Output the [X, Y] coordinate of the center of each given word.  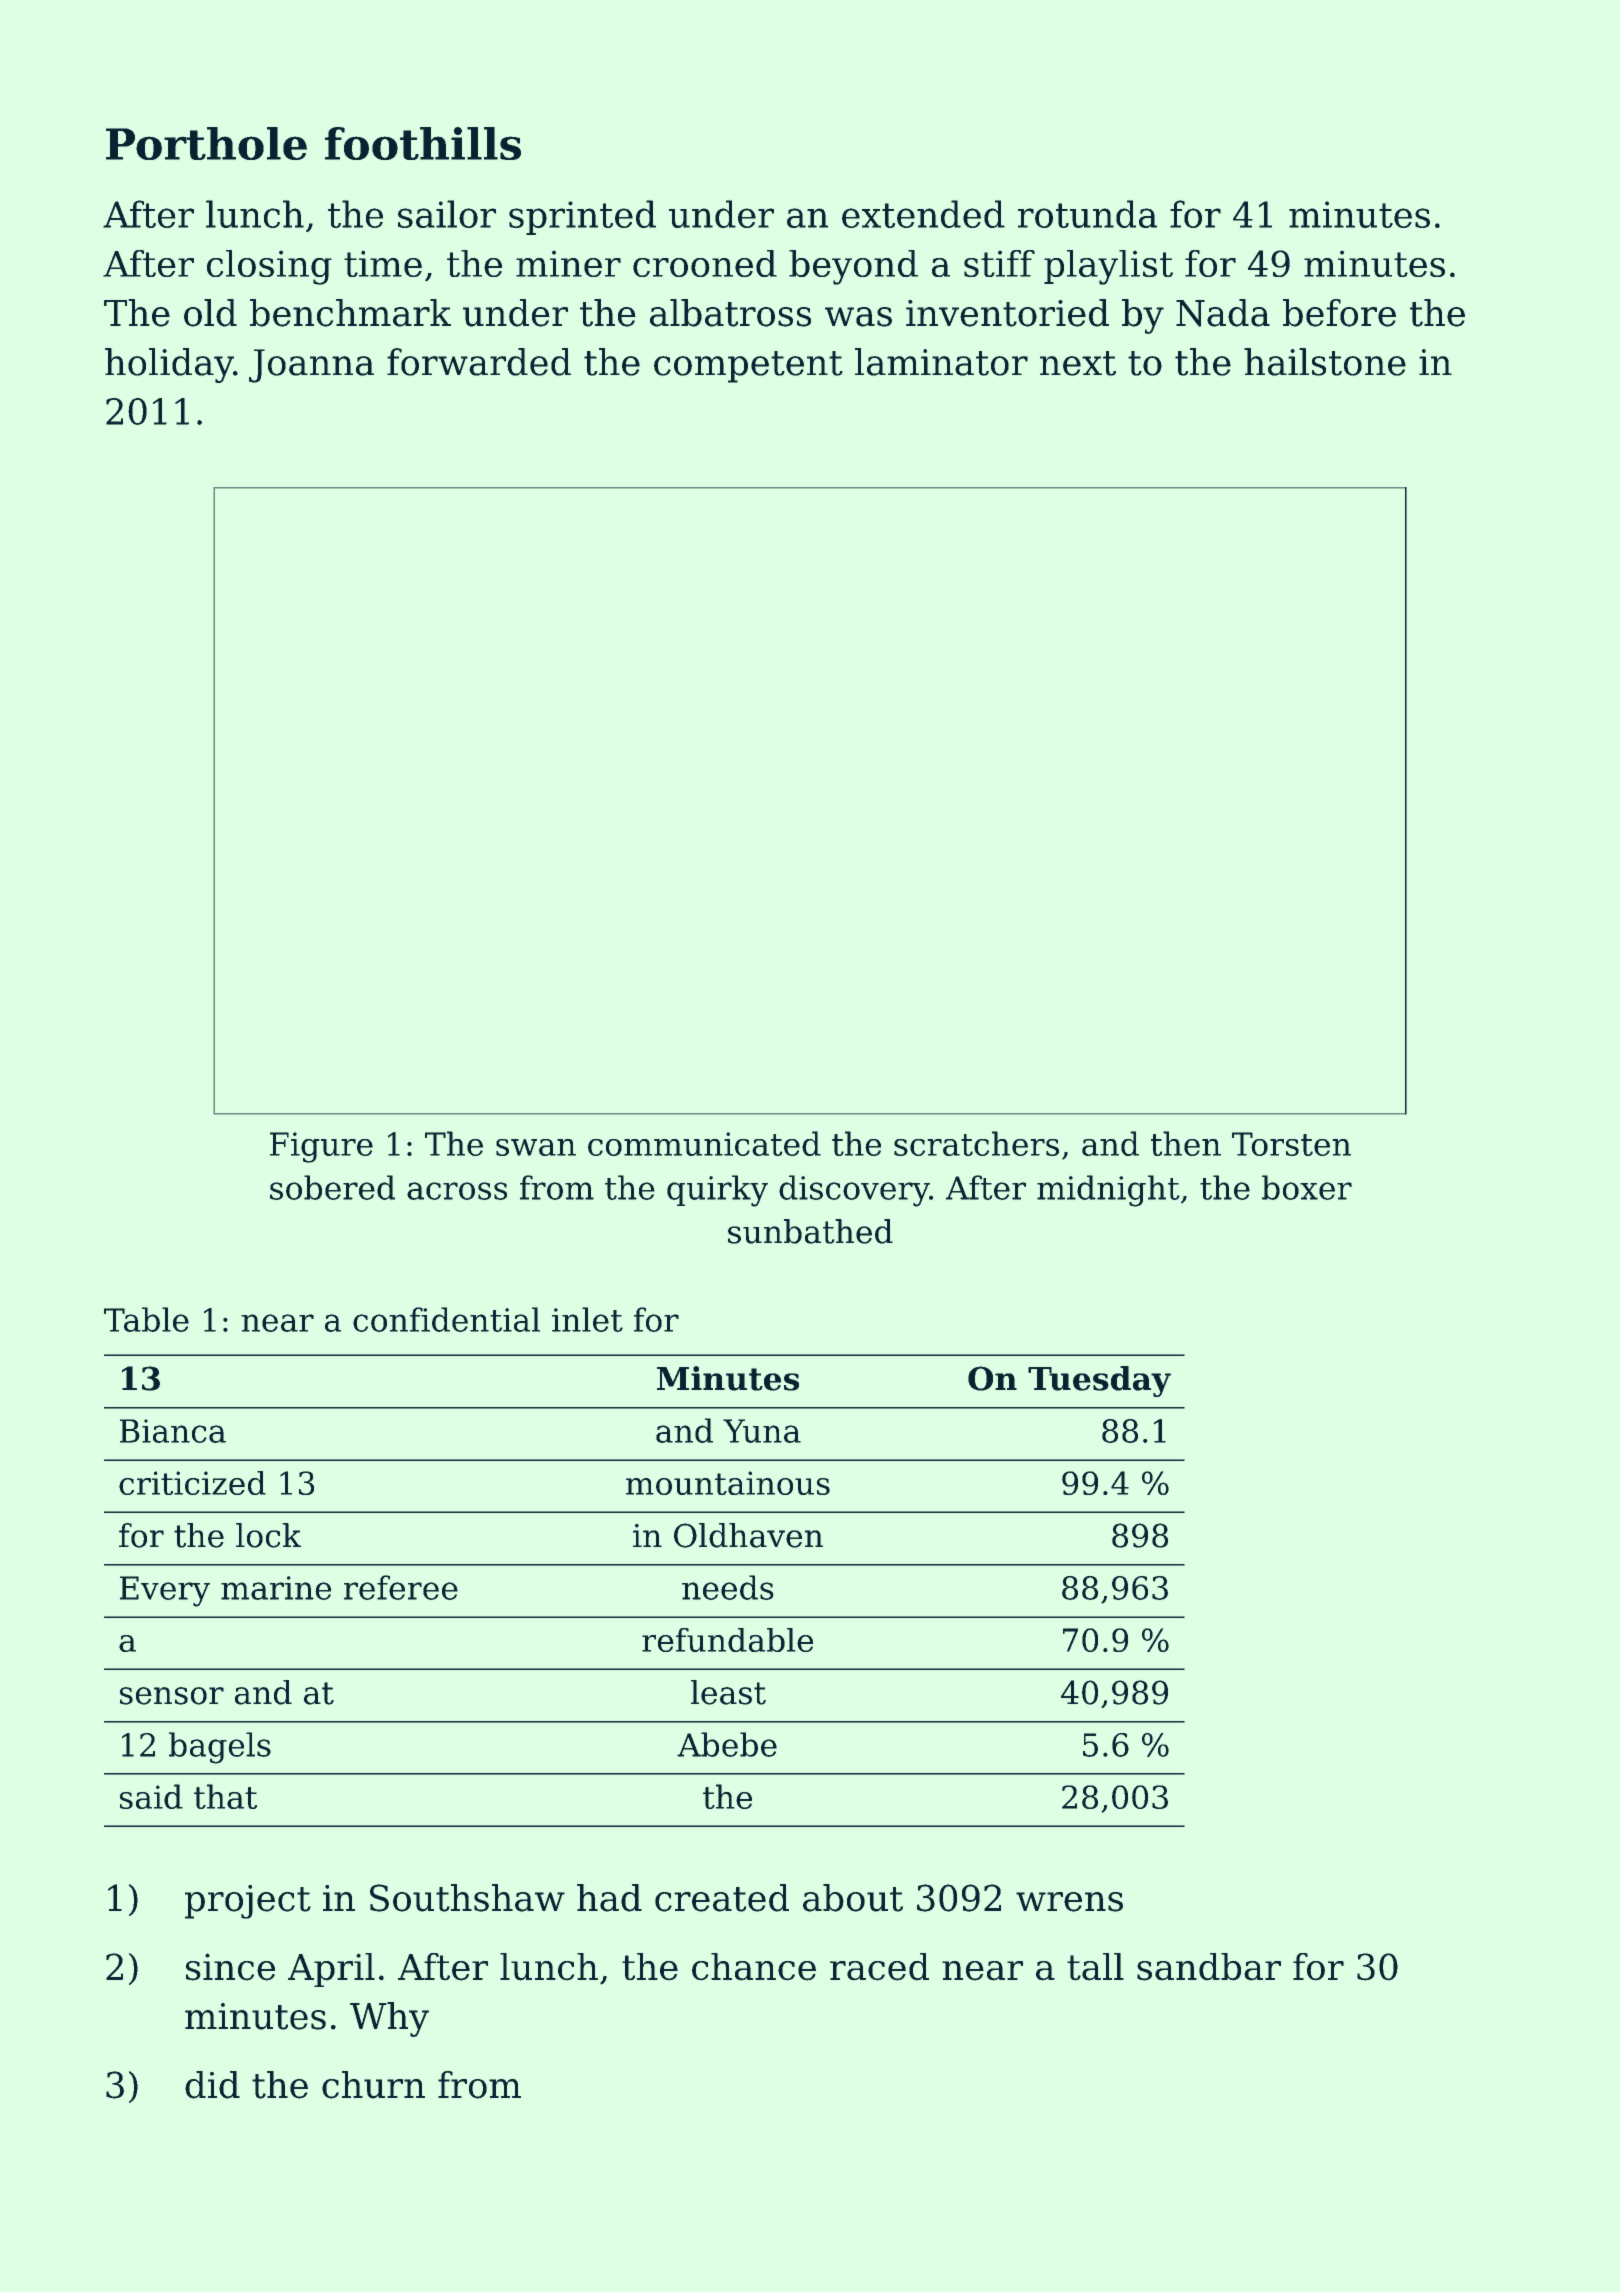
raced [879, 1967]
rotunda [1087, 214]
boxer [1307, 1187]
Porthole [206, 143]
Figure [321, 1147]
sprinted [582, 217]
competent [748, 367]
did [212, 2085]
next [1078, 363]
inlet [587, 1319]
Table [146, 1319]
